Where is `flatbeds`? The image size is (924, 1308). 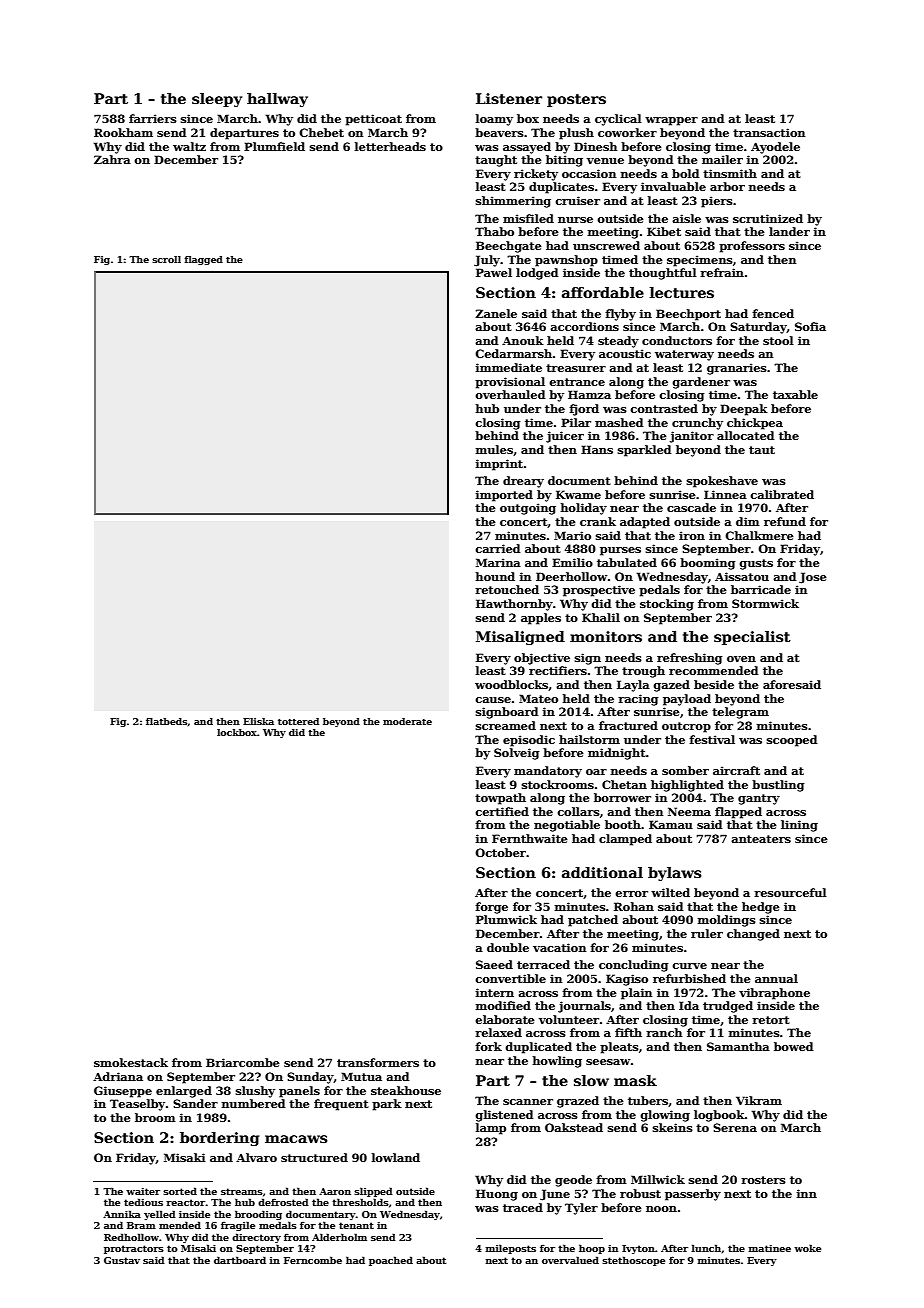
flatbeds is located at coordinates (166, 721).
